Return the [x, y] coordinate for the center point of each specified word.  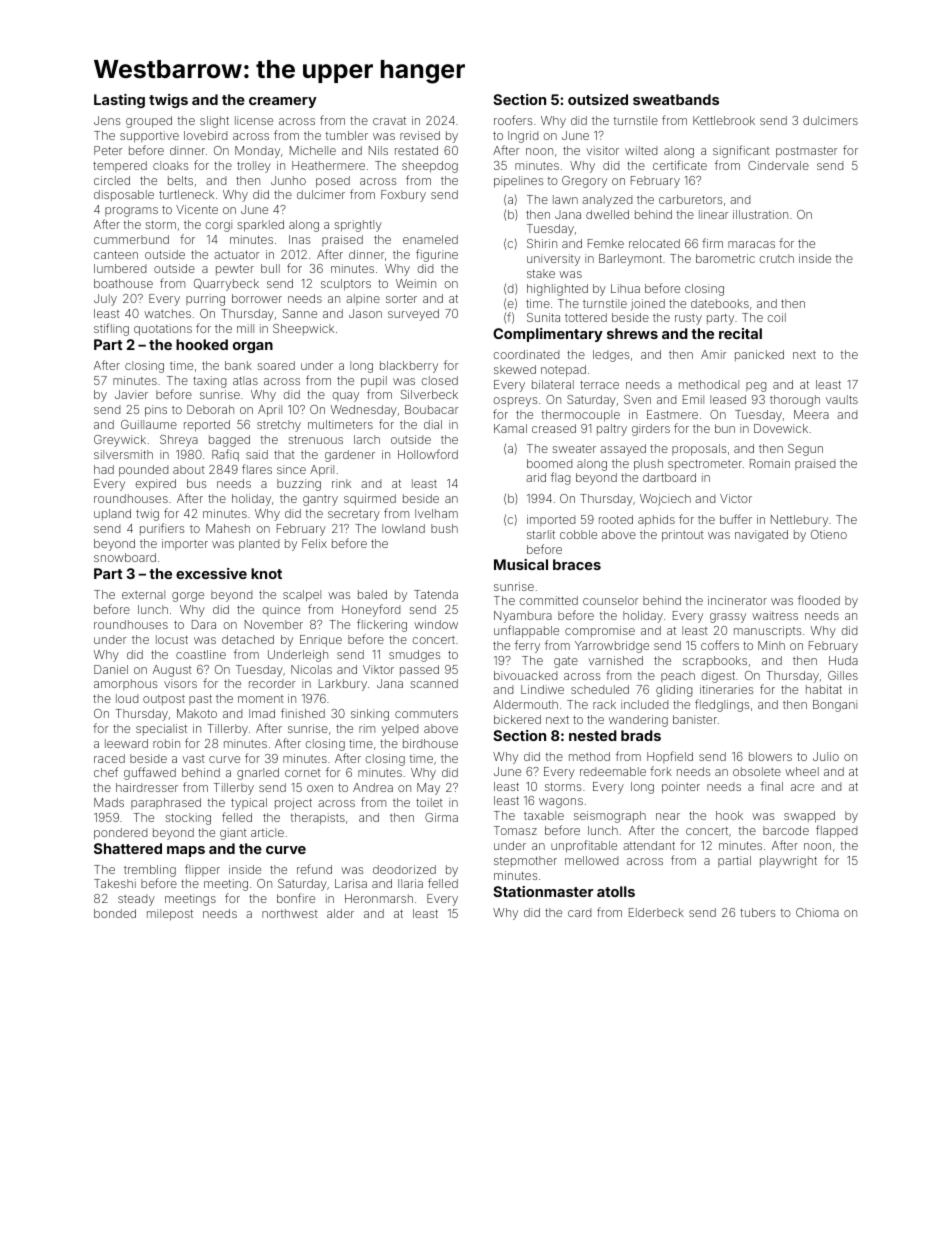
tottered [586, 317]
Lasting [119, 101]
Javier [131, 394]
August [172, 671]
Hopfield [670, 757]
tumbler [347, 135]
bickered [517, 719]
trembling [150, 871]
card [579, 912]
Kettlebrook [724, 120]
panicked [759, 355]
